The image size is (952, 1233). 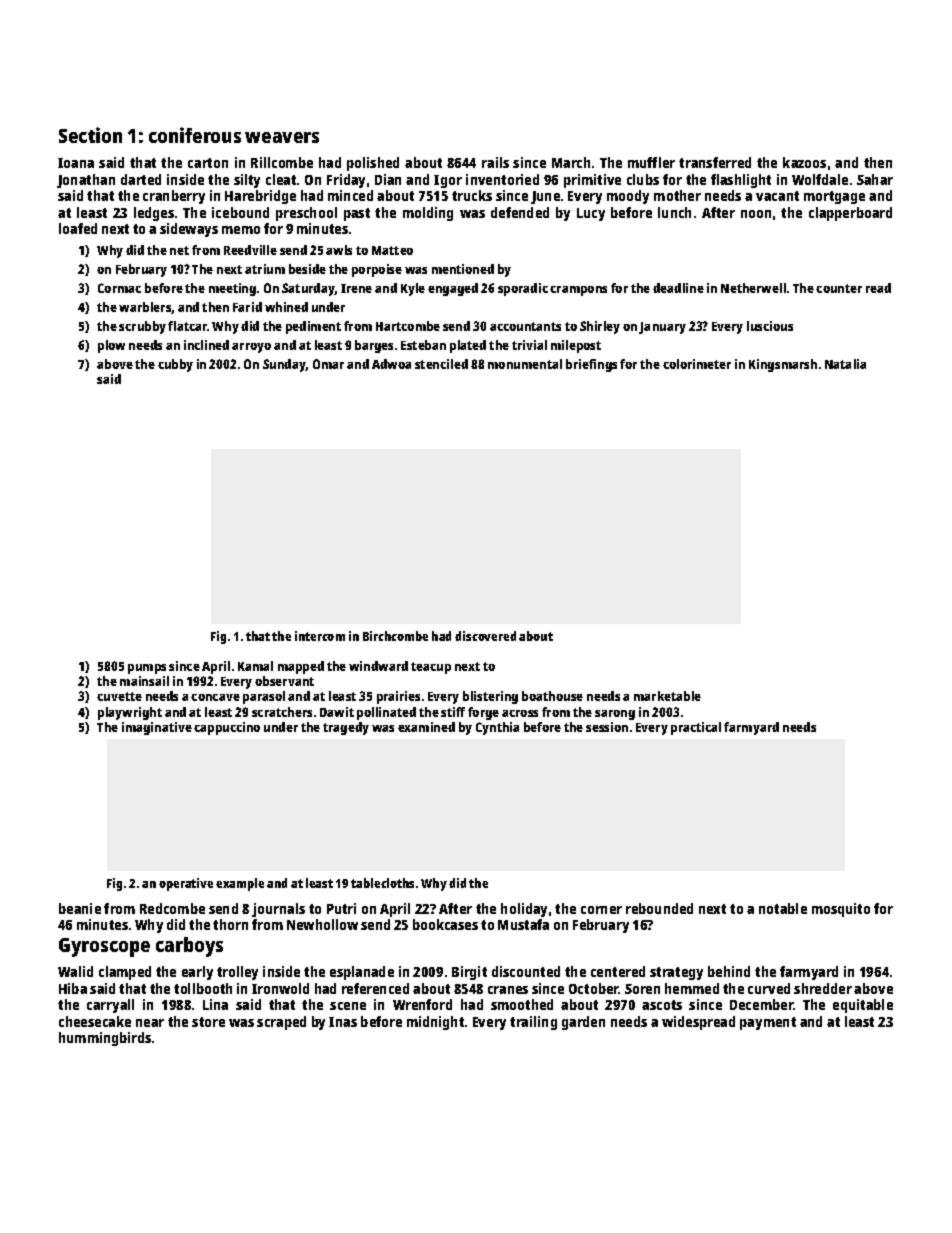 What do you see at coordinates (696, 728) in the screenshot?
I see `practical` at bounding box center [696, 728].
